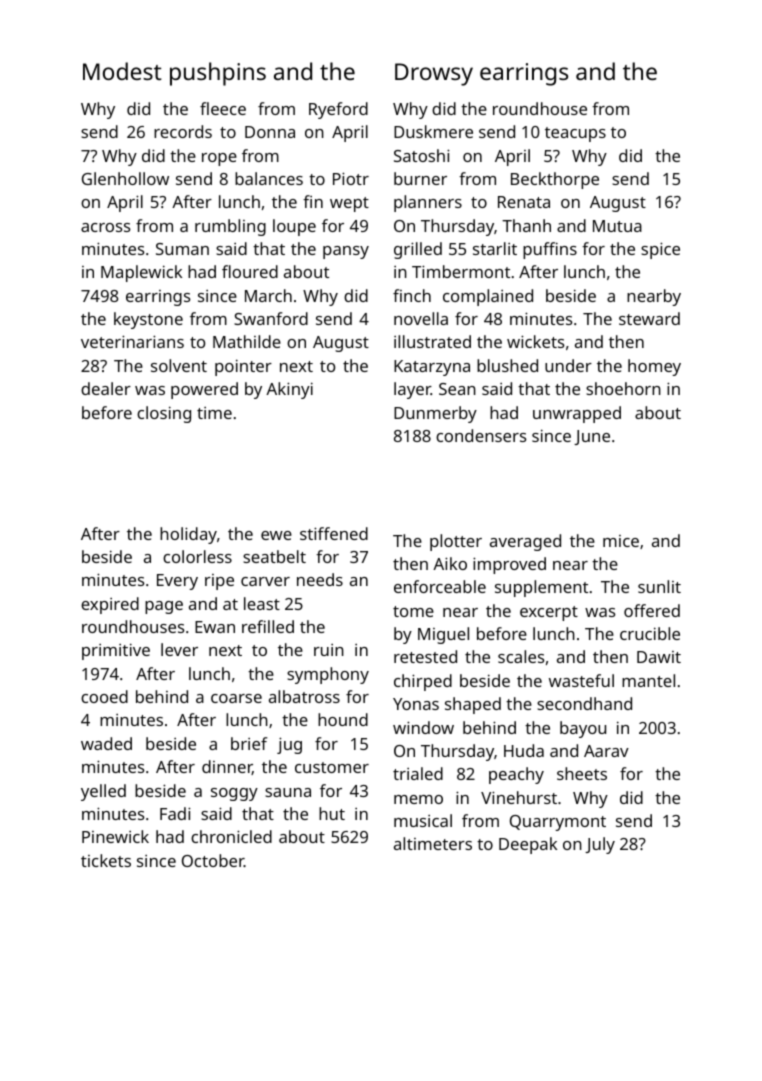 Image resolution: width=762 pixels, height=1081 pixels. Describe the element at coordinates (338, 110) in the screenshot. I see `Ryeford` at that location.
